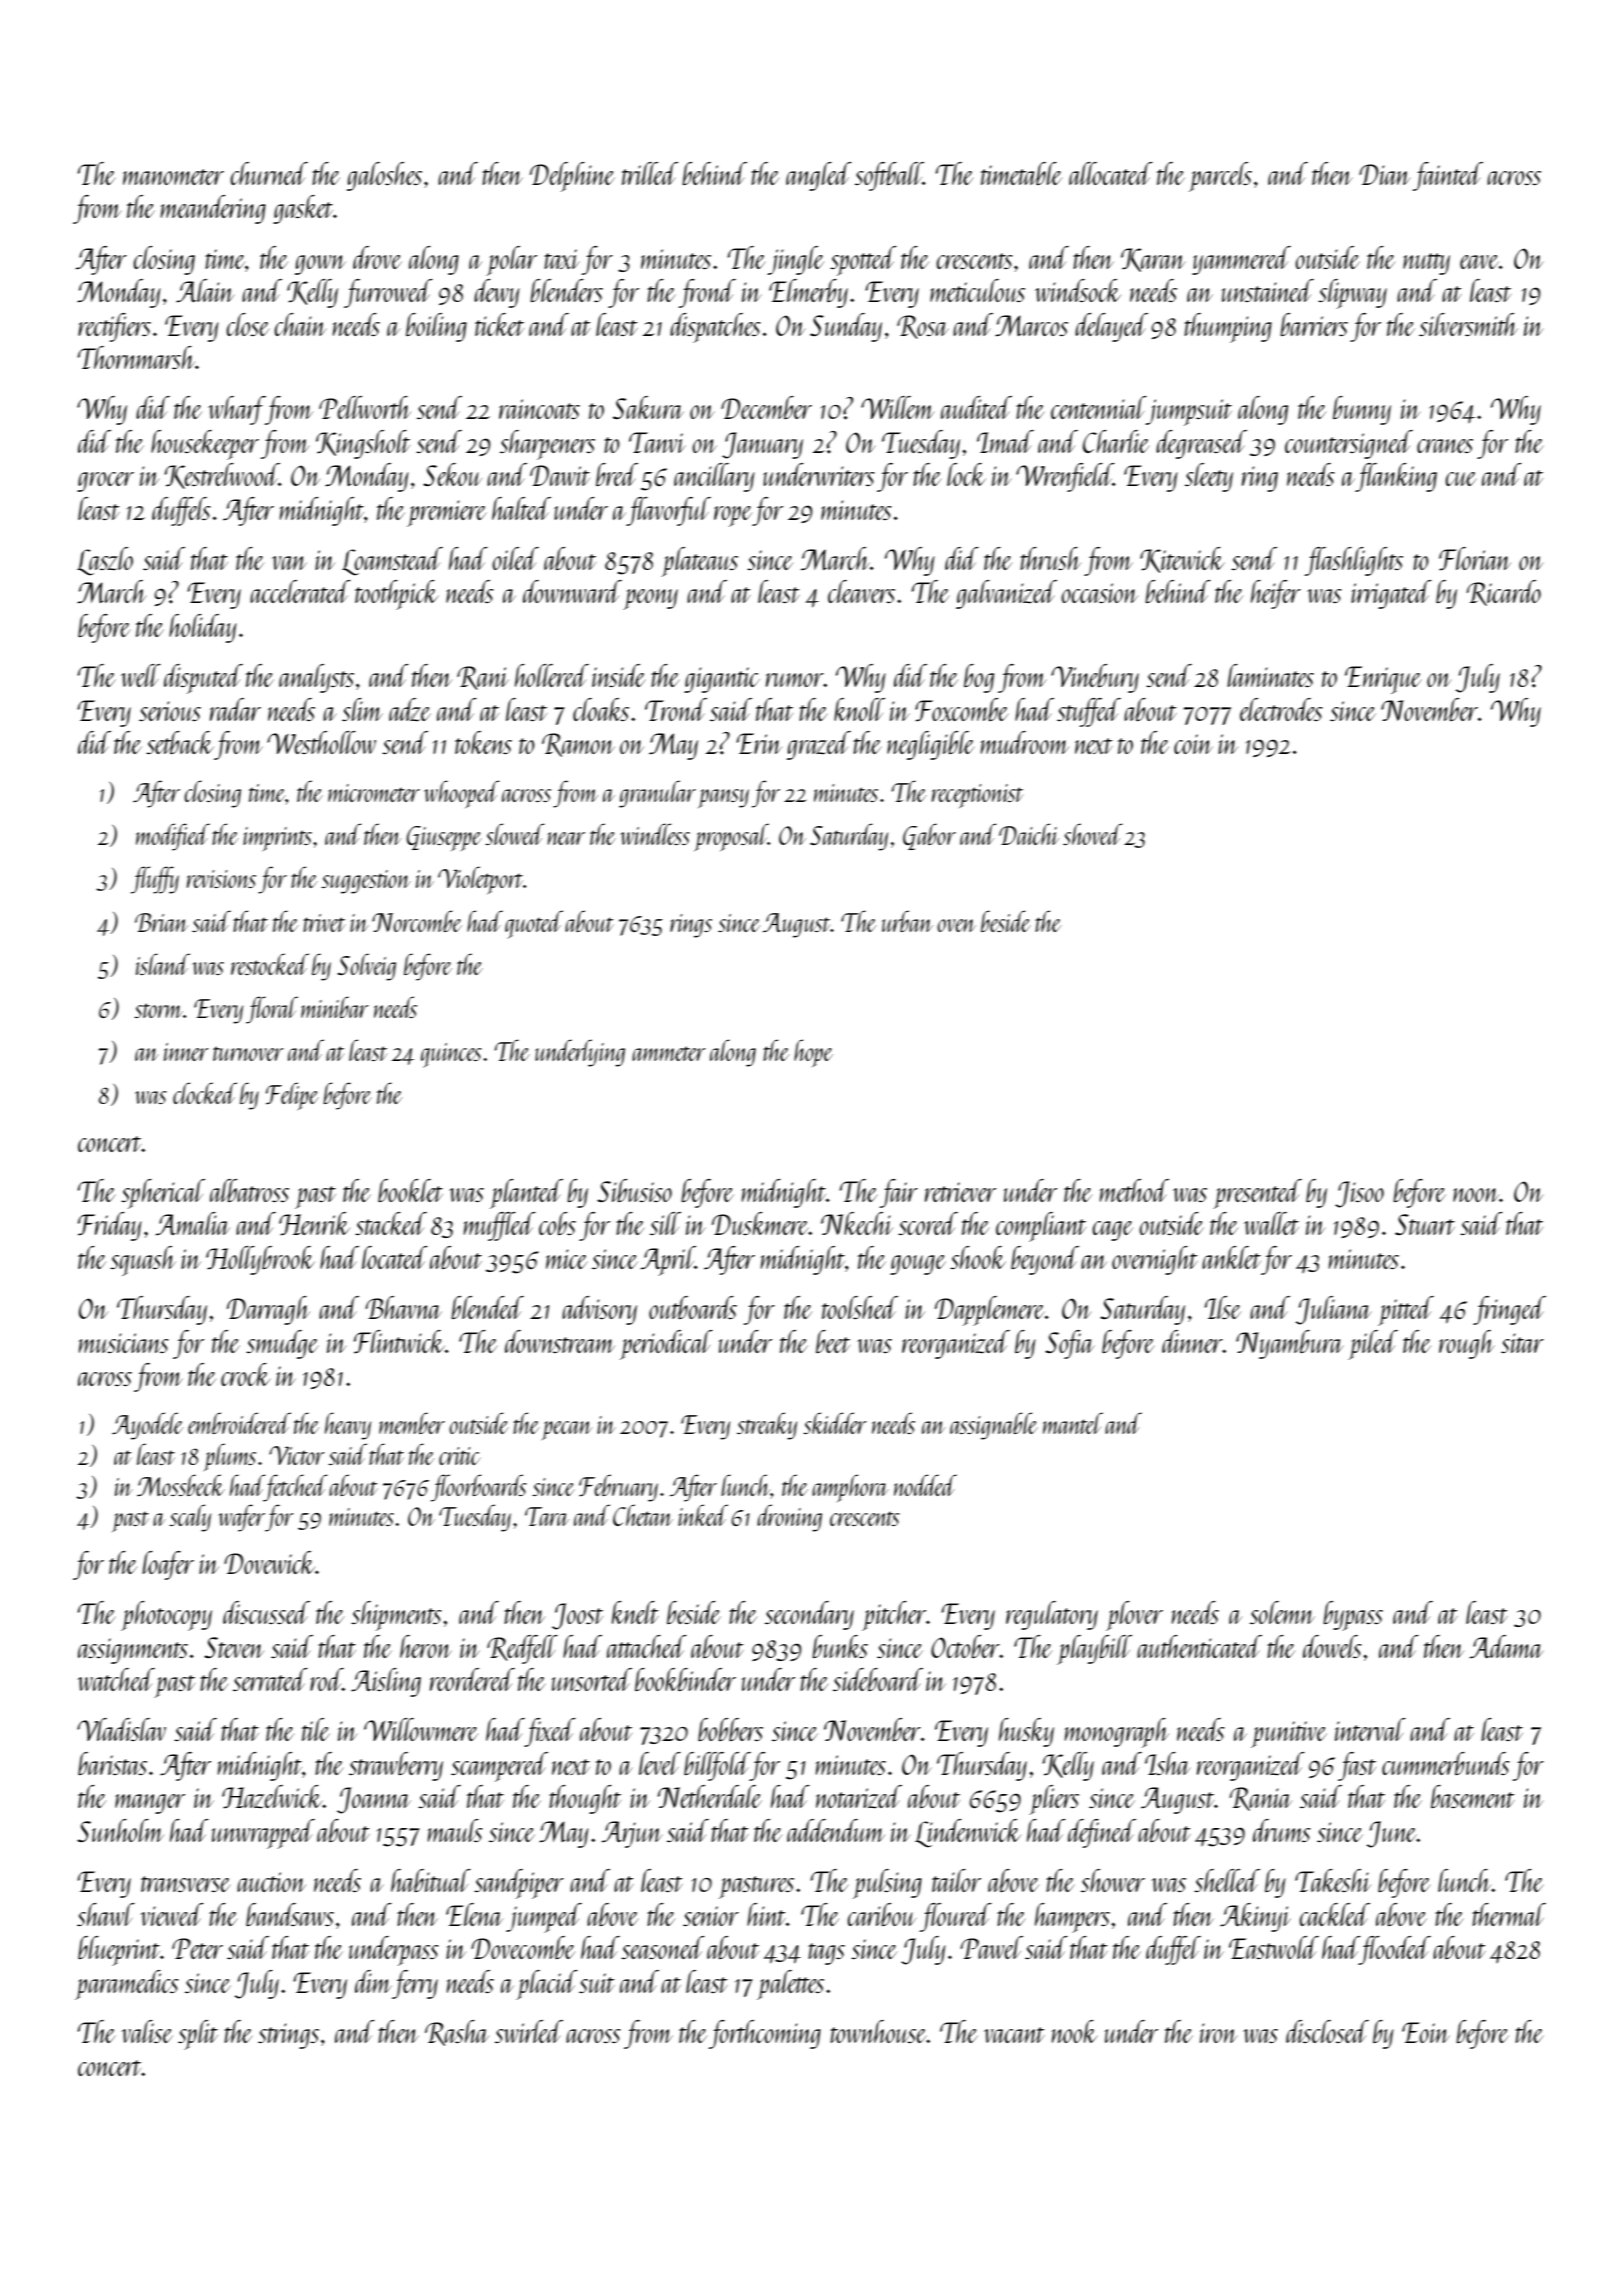 The height and width of the image is (2292, 1620). What do you see at coordinates (1031, 325) in the image?
I see `Marcos` at bounding box center [1031, 325].
